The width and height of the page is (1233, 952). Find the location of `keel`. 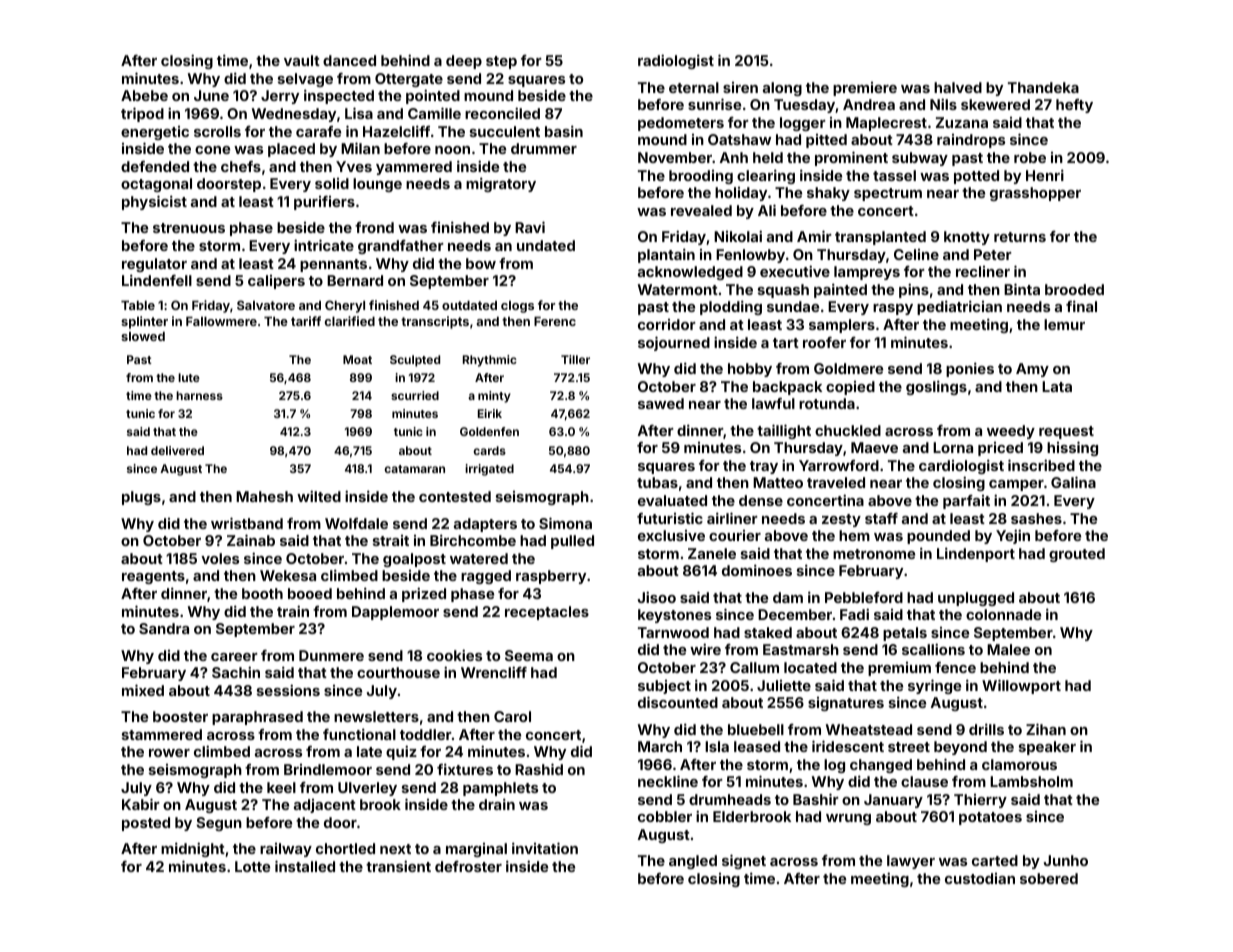

keel is located at coordinates (281, 787).
